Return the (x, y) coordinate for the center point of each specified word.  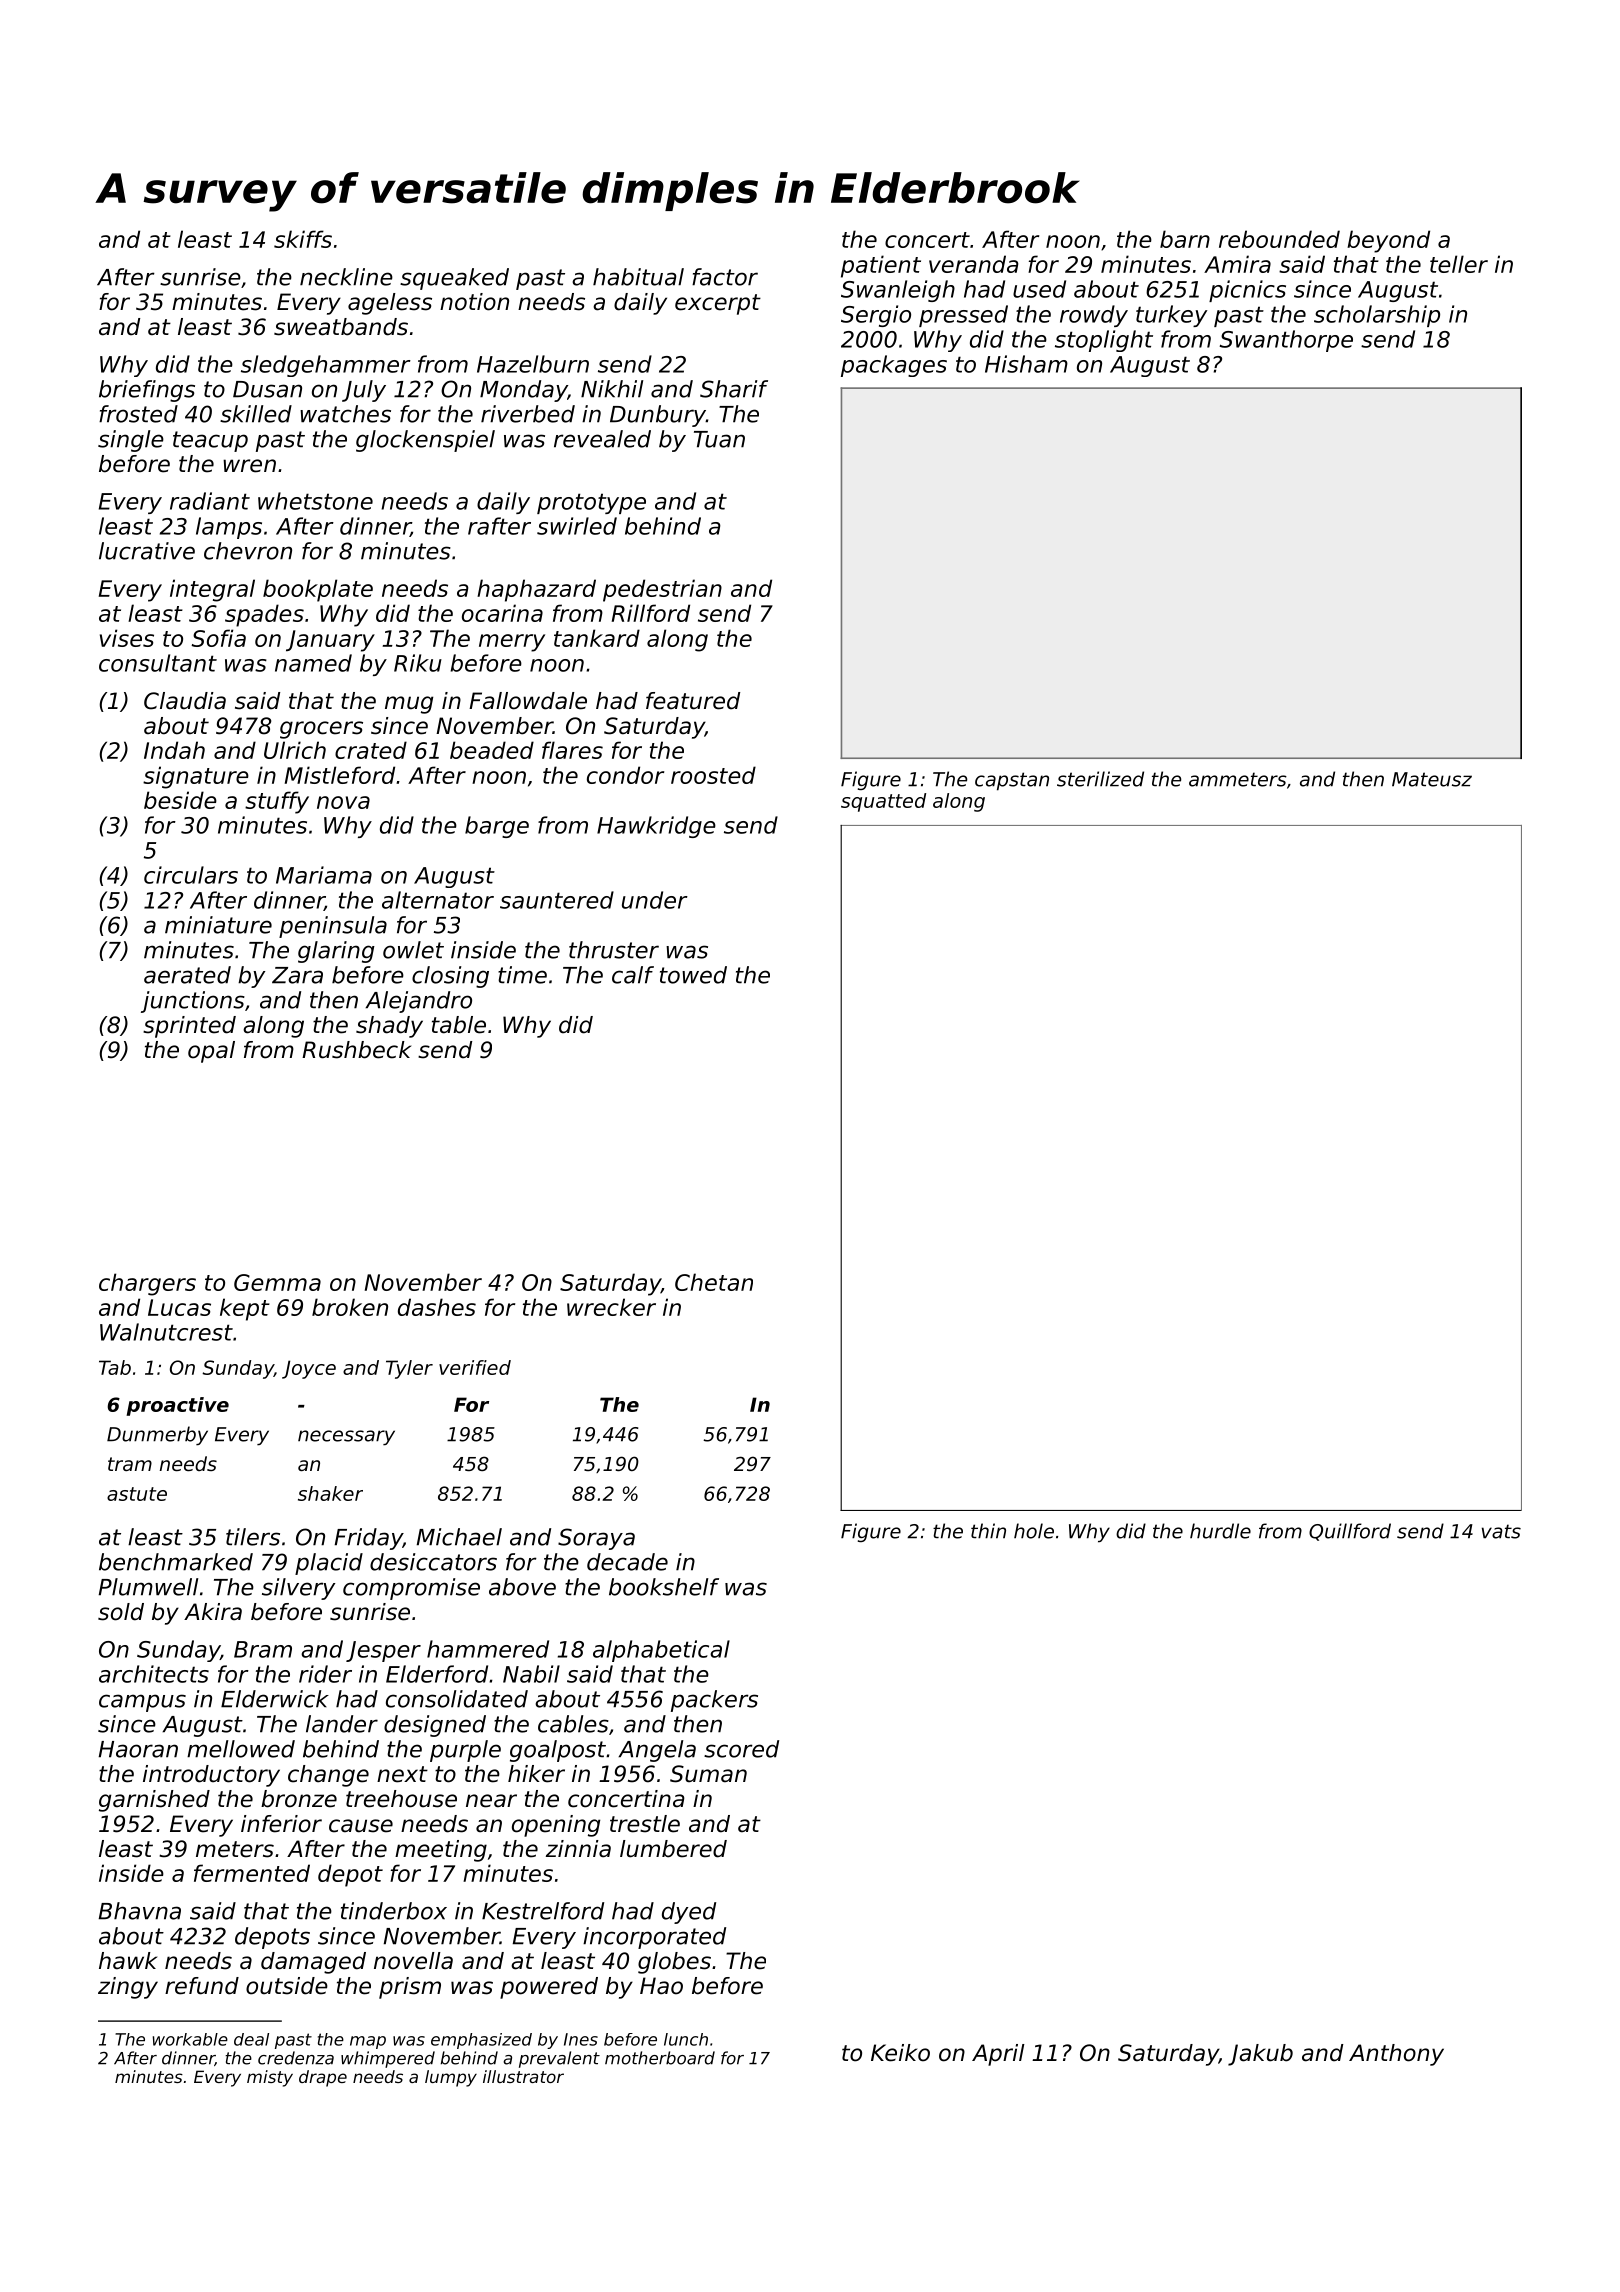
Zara (297, 975)
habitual (638, 277)
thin (988, 1531)
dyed (689, 1913)
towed (693, 975)
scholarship (1377, 316)
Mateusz (1432, 779)
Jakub (1260, 2055)
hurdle (1220, 1531)
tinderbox (394, 1911)
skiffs (303, 239)
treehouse (401, 1799)
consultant (158, 663)
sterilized (1100, 779)
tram (130, 1464)
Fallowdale (528, 701)
